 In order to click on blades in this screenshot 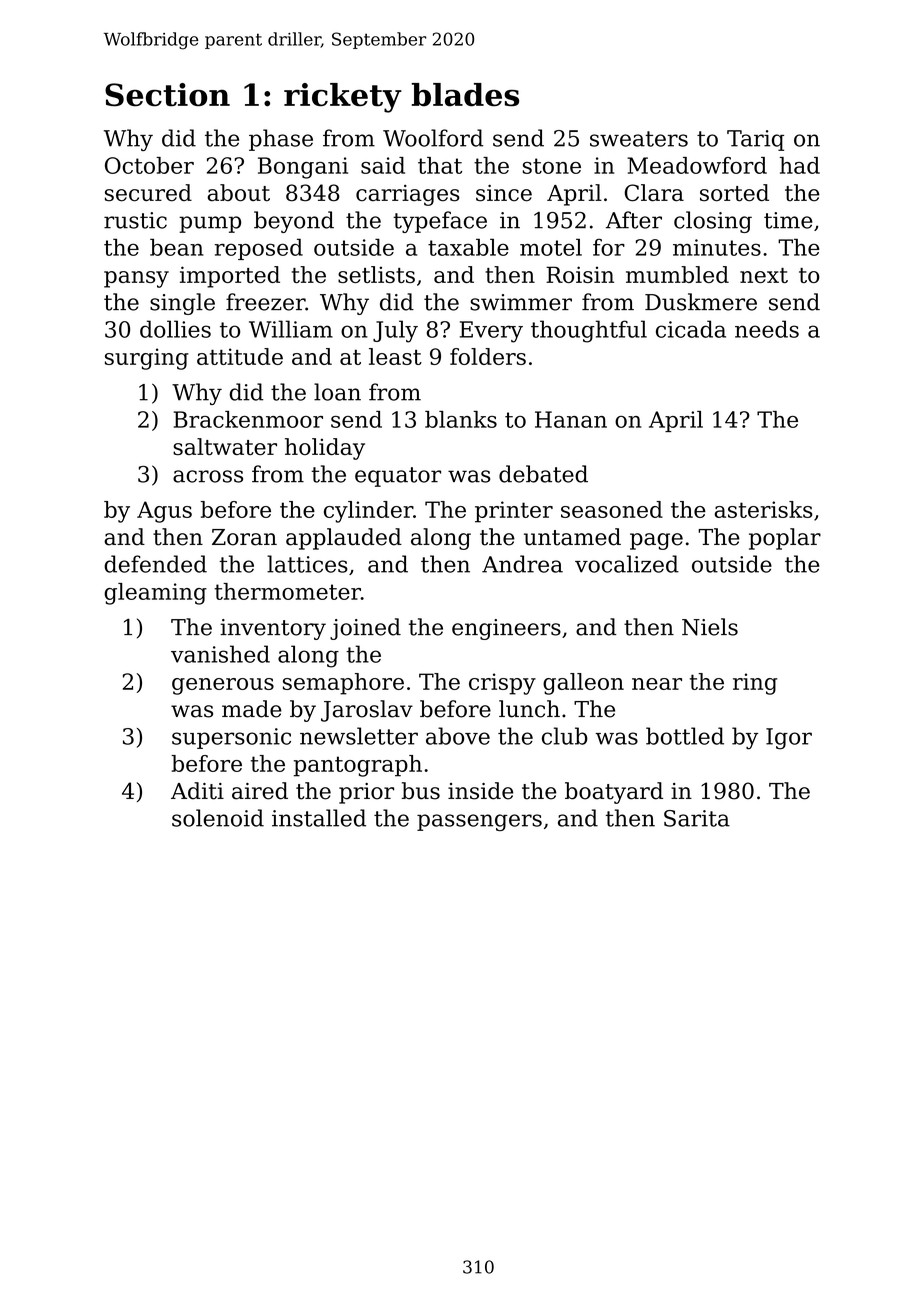, I will do `click(465, 95)`.
